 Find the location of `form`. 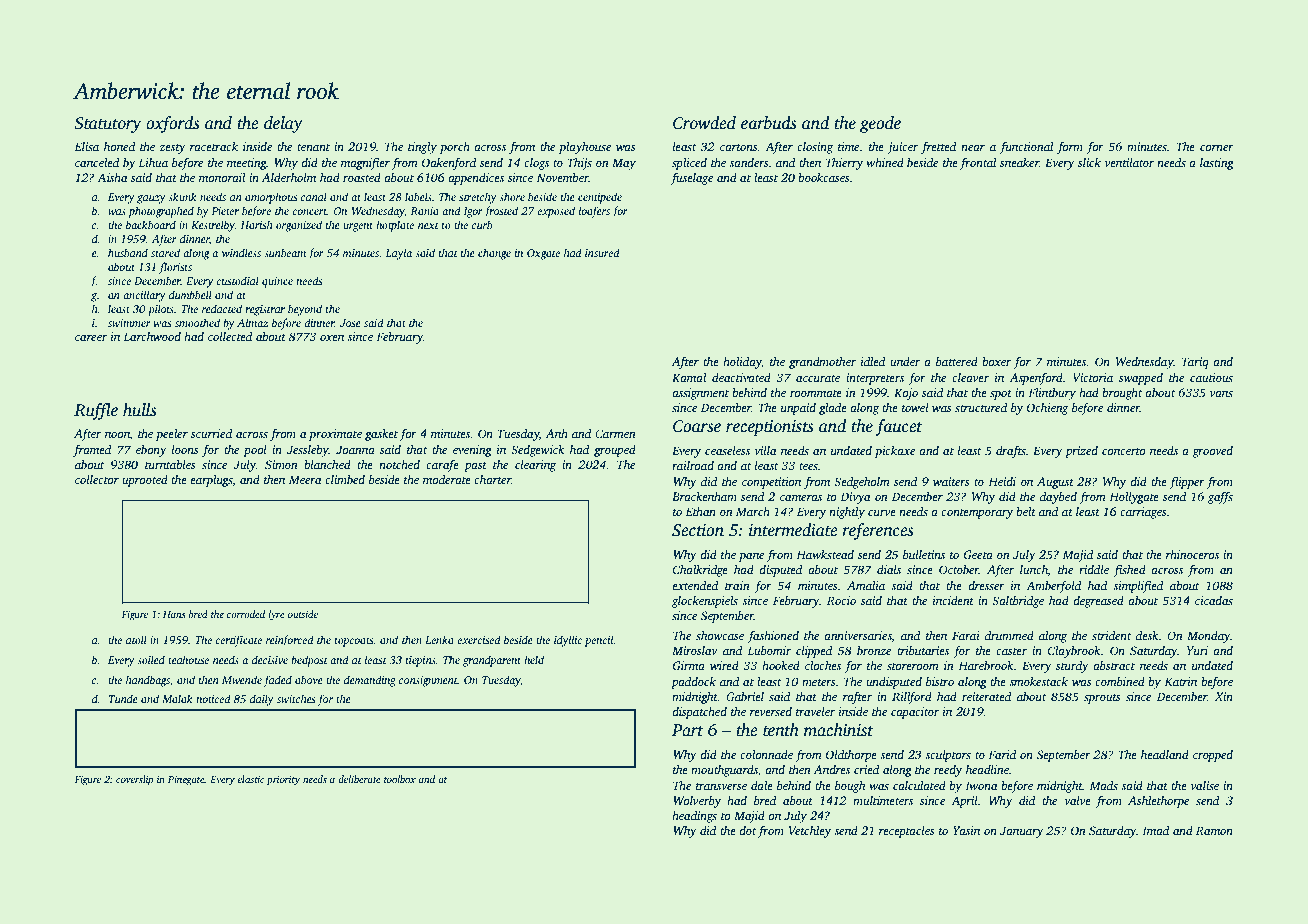

form is located at coordinates (1070, 148).
